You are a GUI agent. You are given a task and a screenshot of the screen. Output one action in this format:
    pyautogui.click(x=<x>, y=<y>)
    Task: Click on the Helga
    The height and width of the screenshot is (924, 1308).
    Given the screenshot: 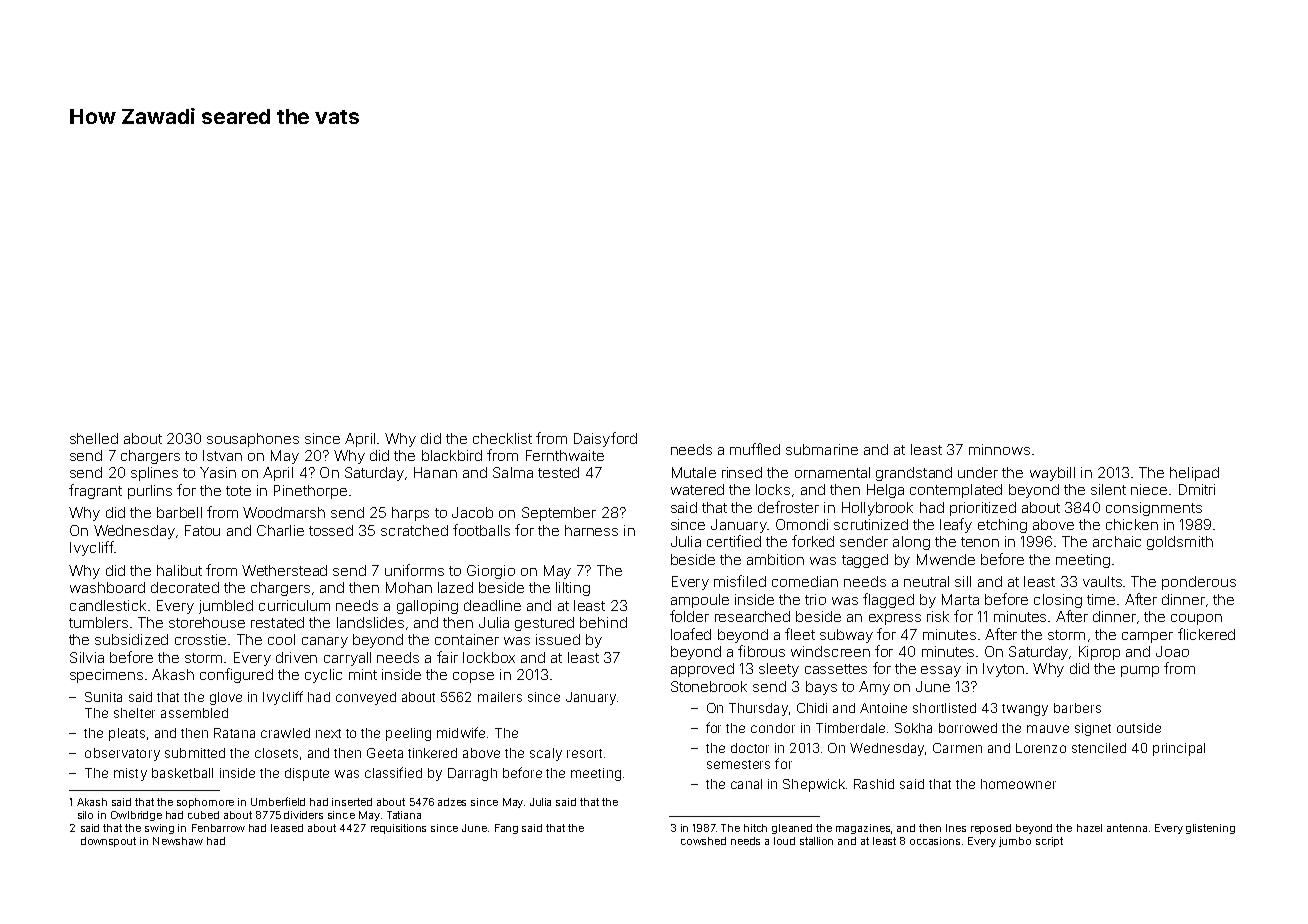 What is the action you would take?
    pyautogui.click(x=885, y=491)
